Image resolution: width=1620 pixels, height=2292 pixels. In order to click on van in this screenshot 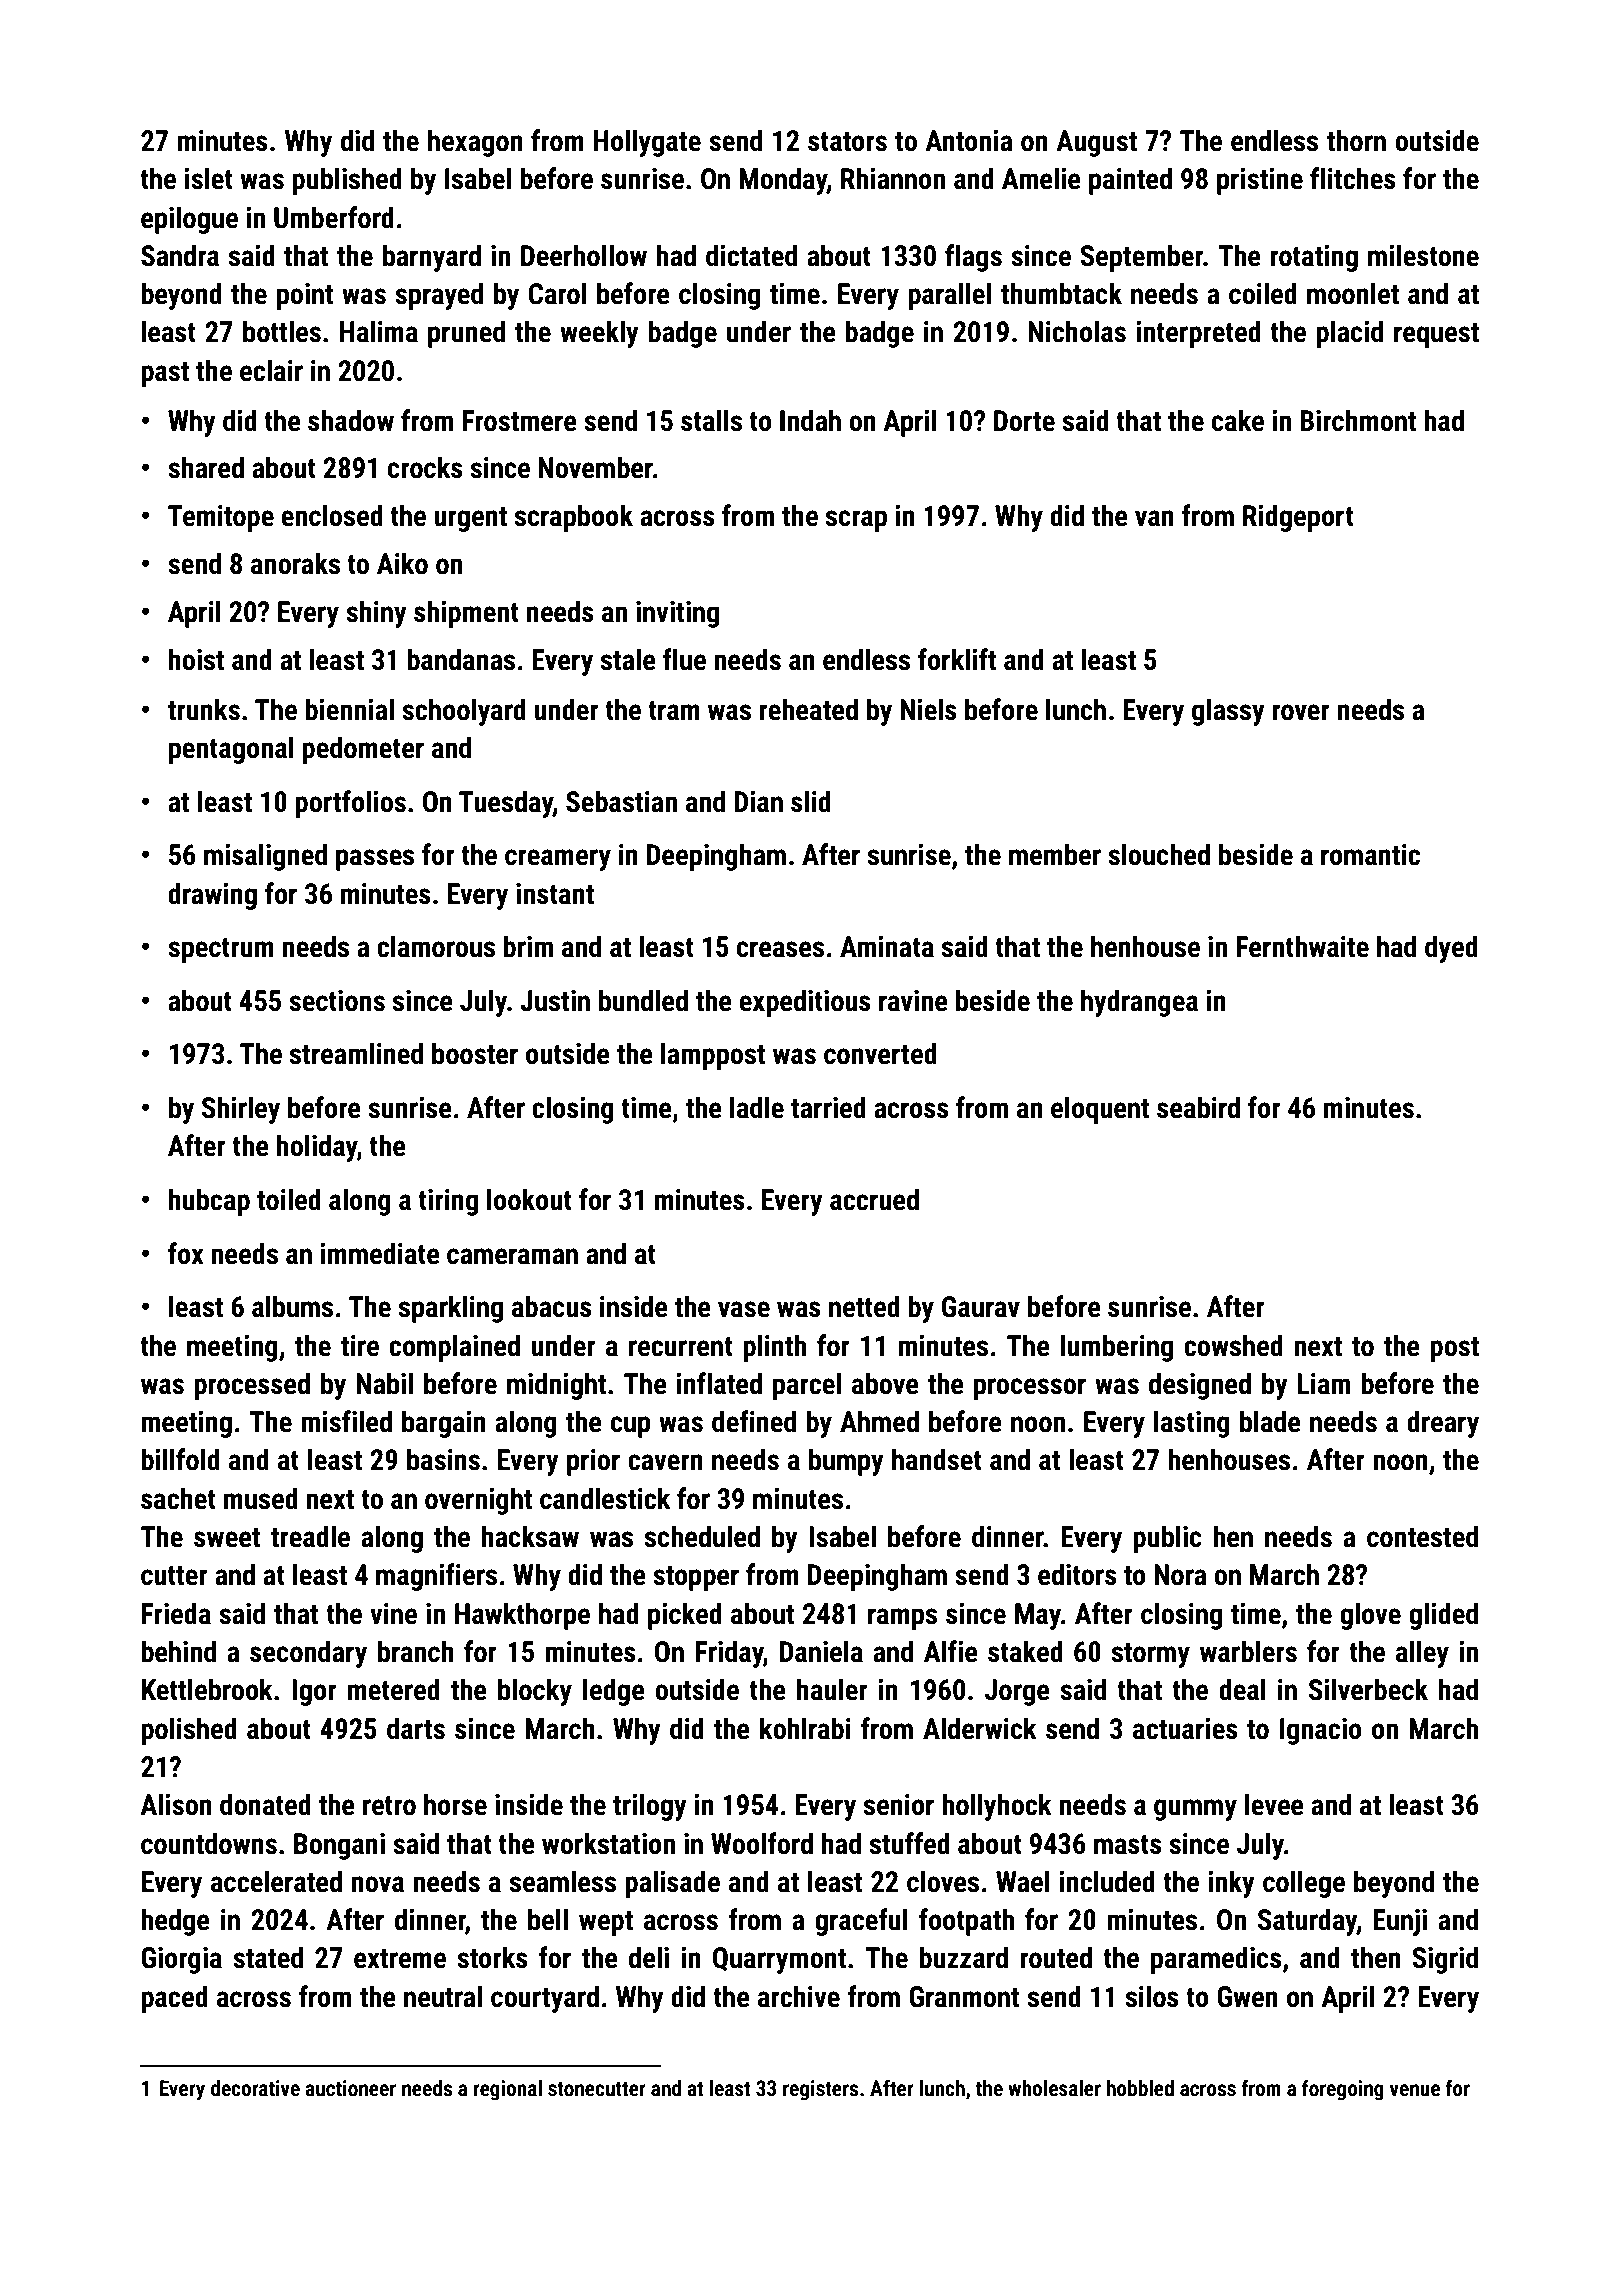, I will do `click(1154, 518)`.
